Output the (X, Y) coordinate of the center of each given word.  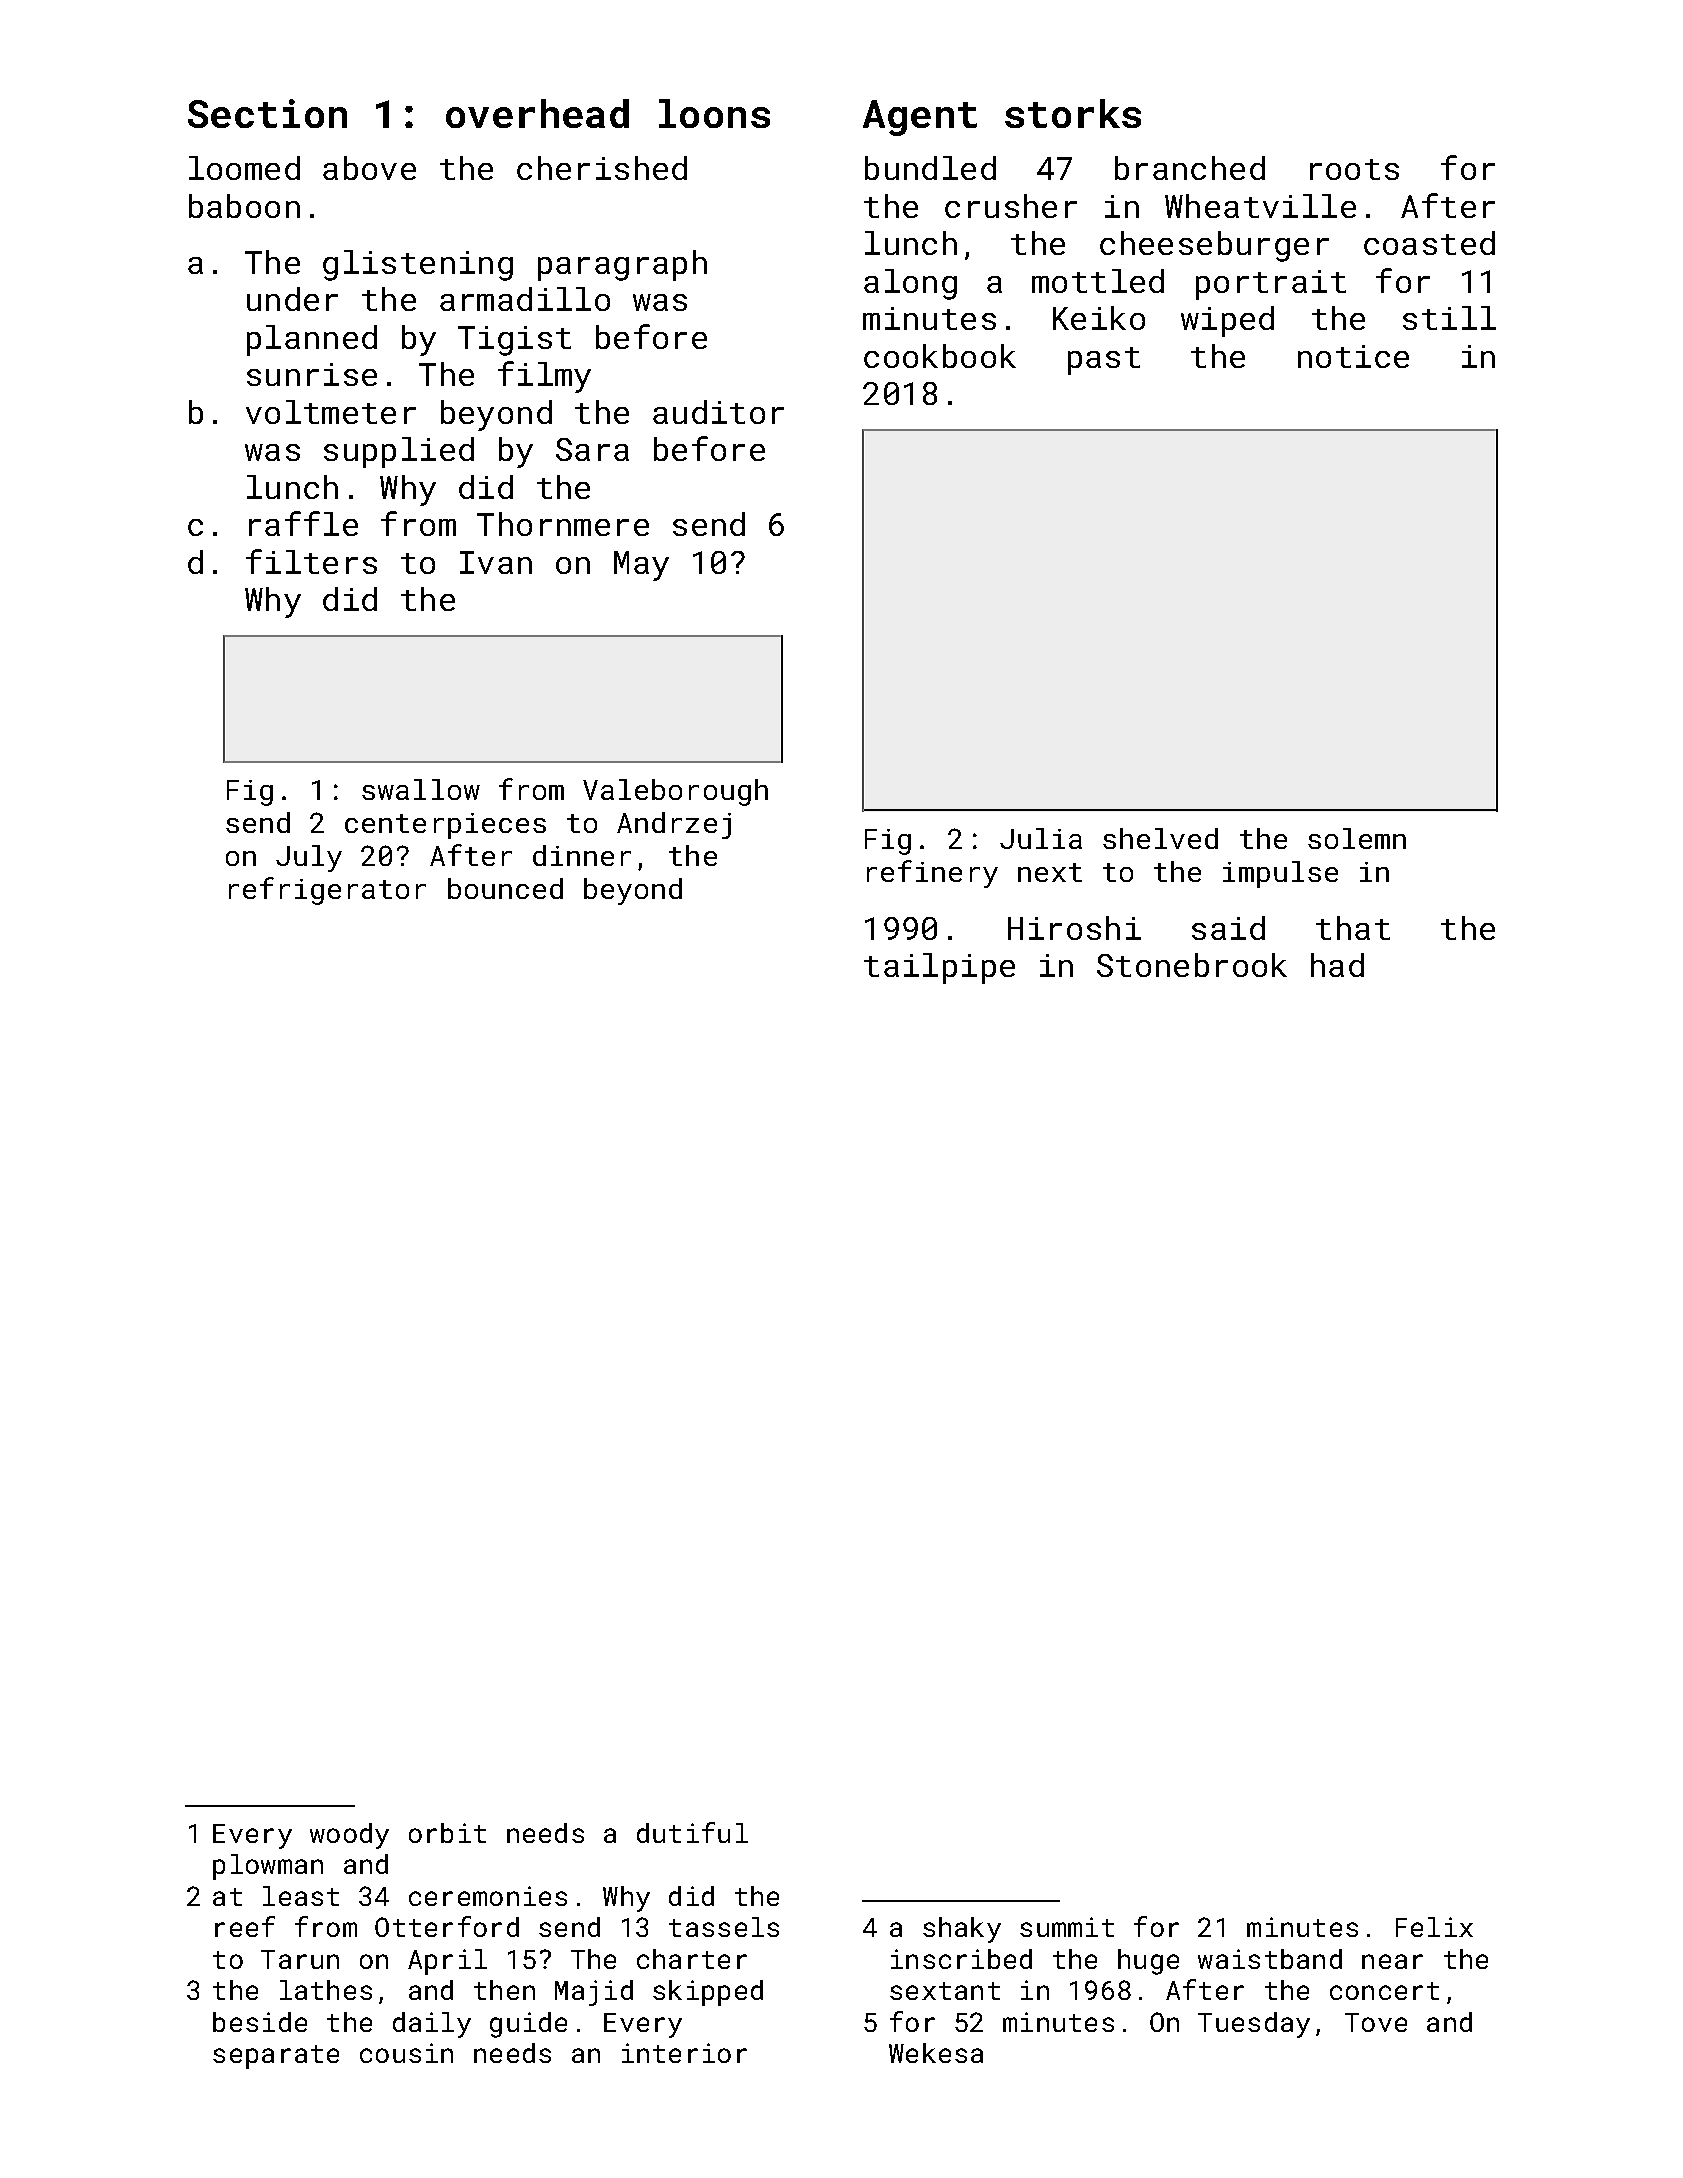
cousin (406, 2053)
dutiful (692, 1832)
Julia (1041, 838)
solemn (1357, 838)
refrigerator (327, 891)
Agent (920, 118)
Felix (1434, 1927)
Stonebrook (1192, 965)
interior (684, 2053)
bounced (505, 888)
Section (267, 113)
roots (1354, 169)
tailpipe (939, 968)
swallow (421, 789)
